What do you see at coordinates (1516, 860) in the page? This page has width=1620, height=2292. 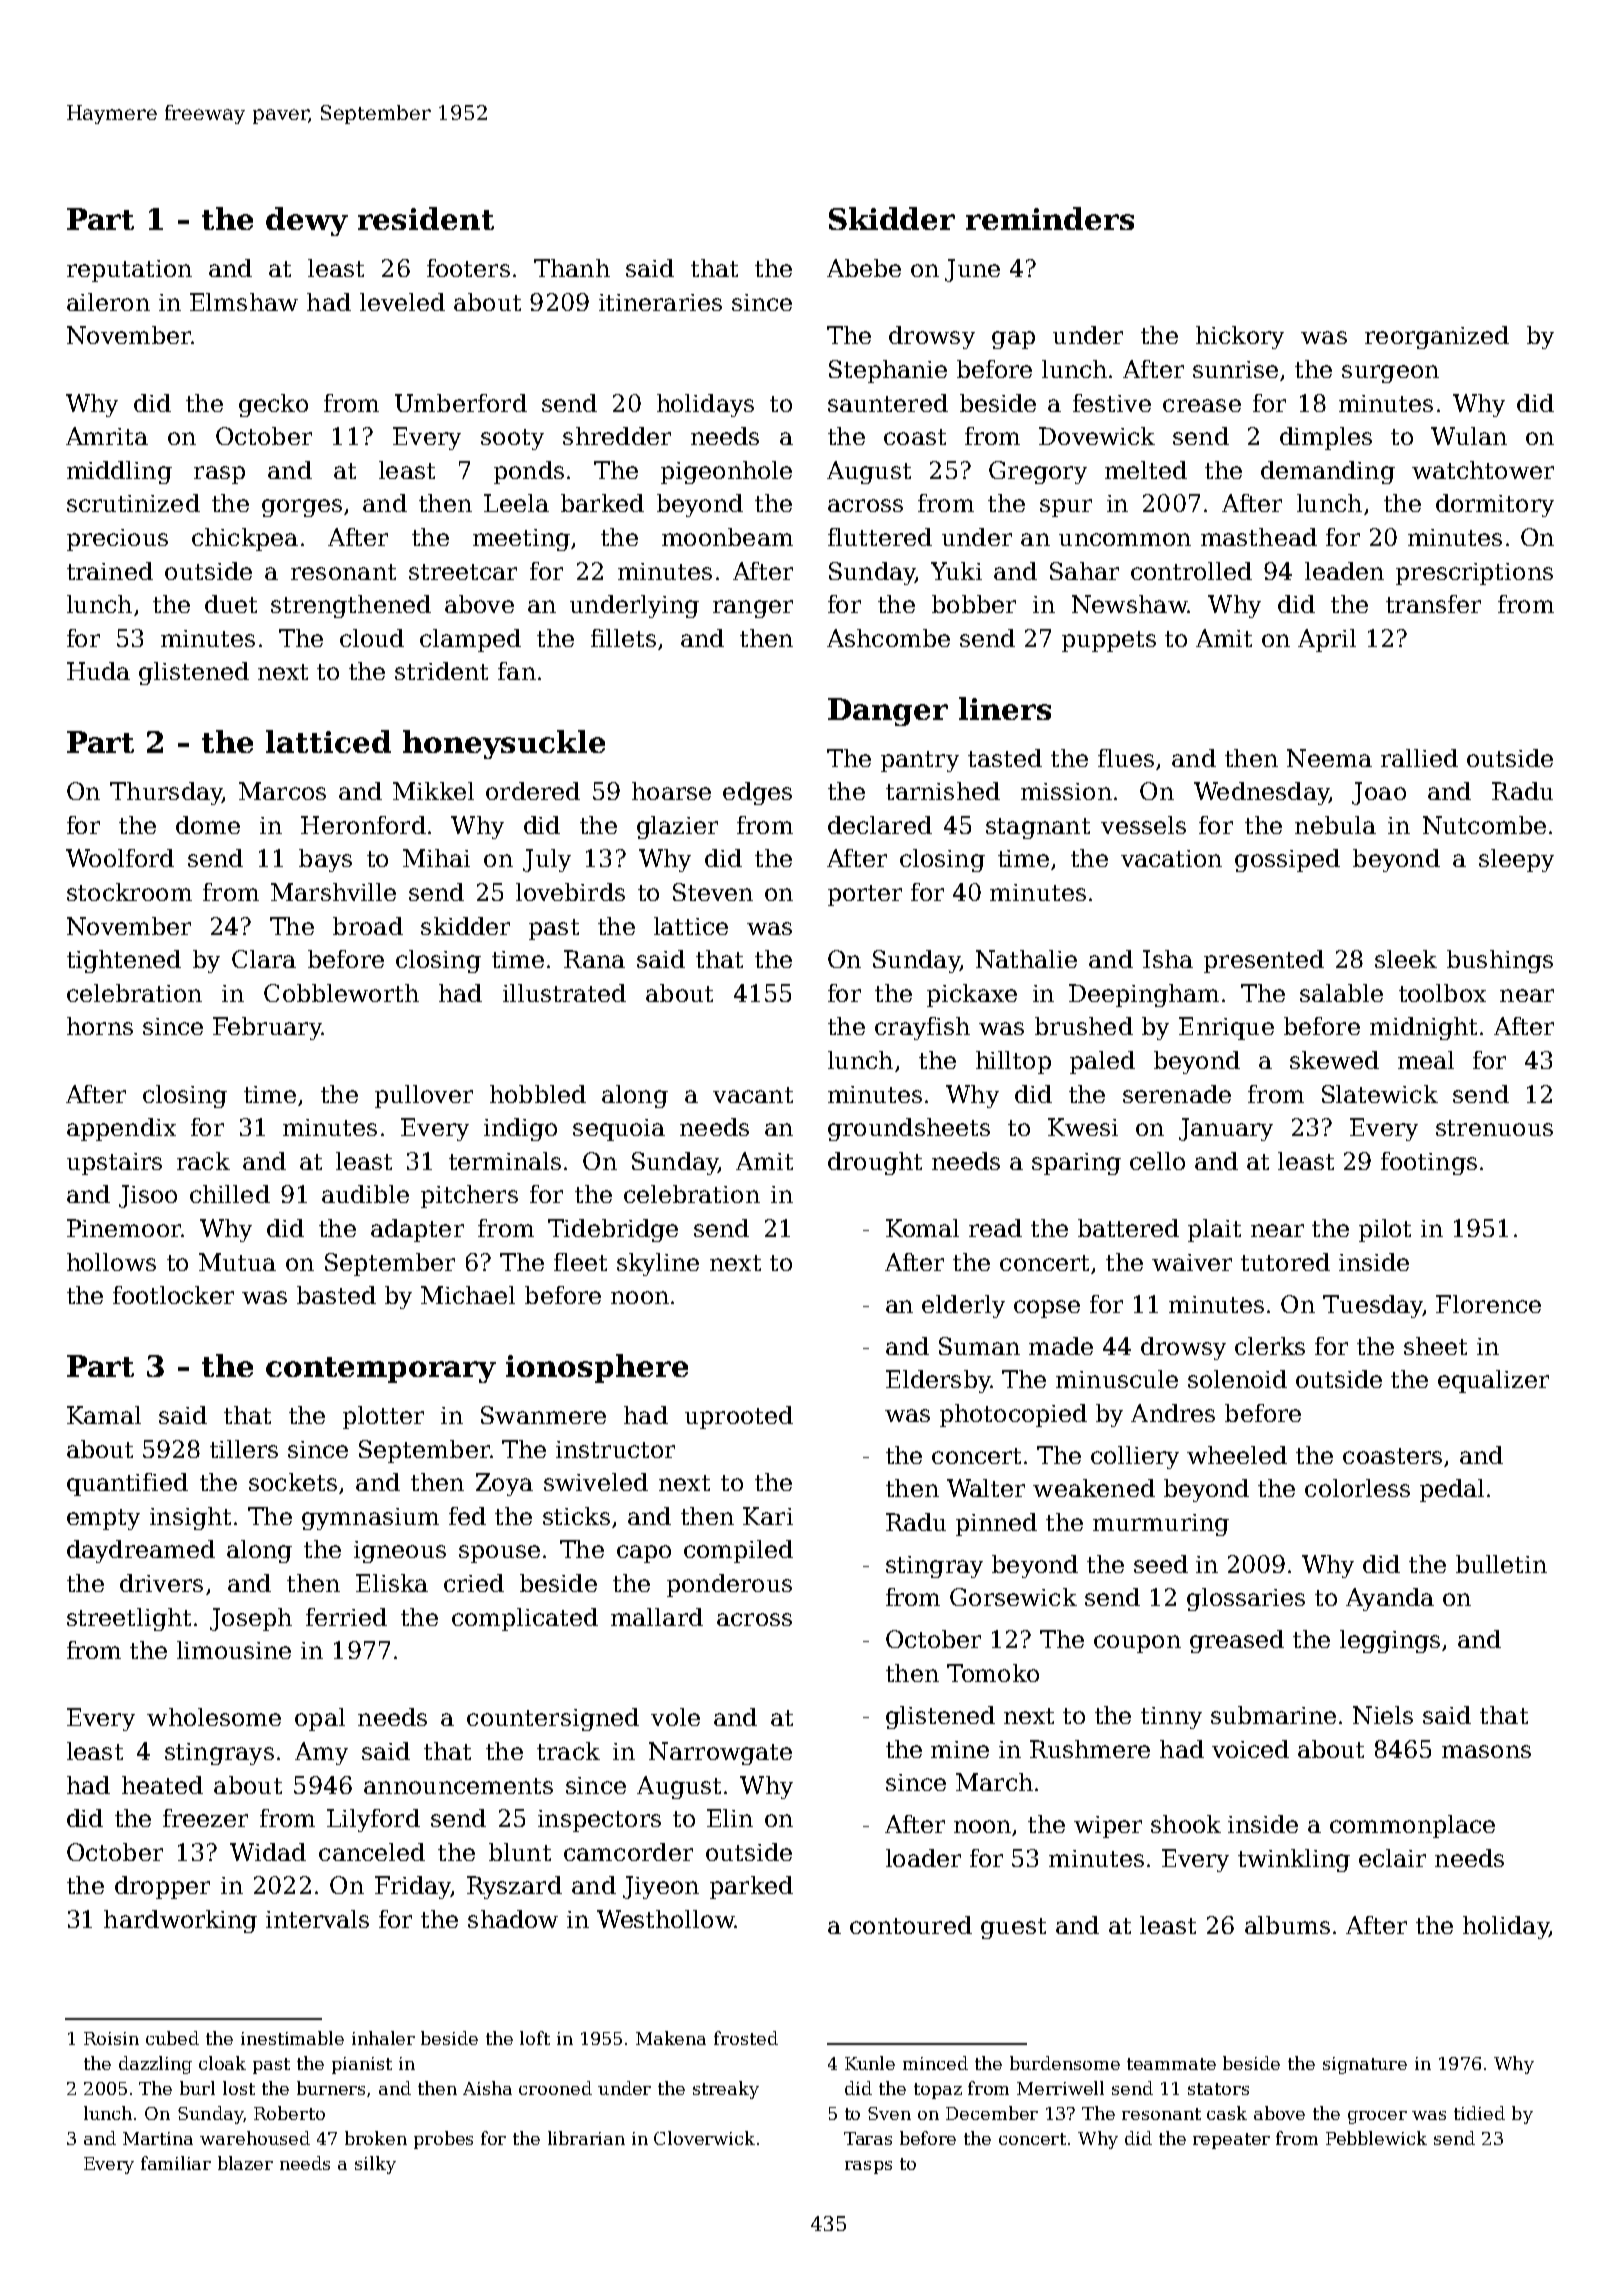 I see `sleepy` at bounding box center [1516, 860].
